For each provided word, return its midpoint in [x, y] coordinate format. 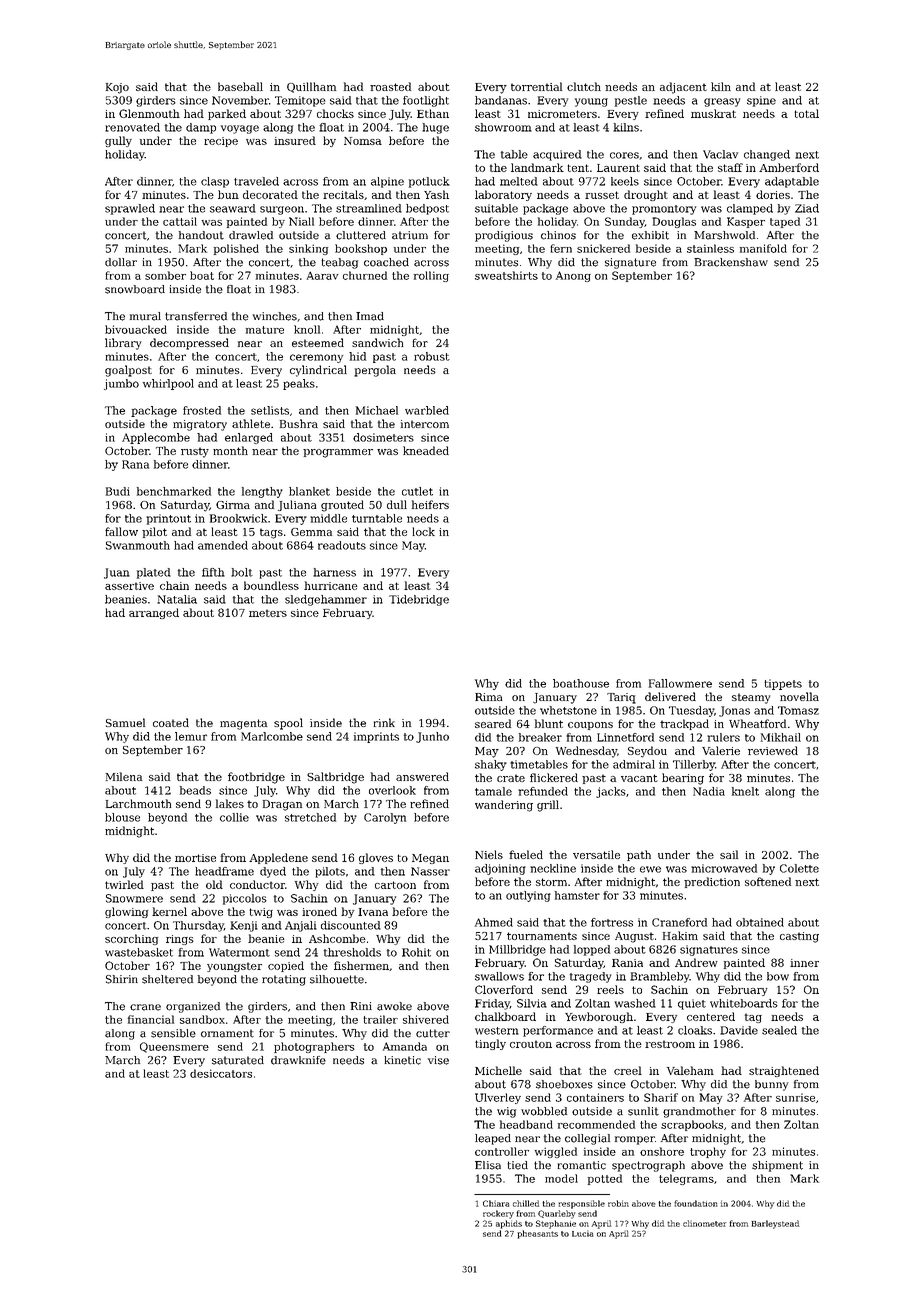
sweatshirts [506, 275]
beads [195, 790]
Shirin [122, 979]
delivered [670, 696]
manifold [763, 248]
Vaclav [720, 154]
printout [168, 519]
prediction [712, 882]
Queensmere [174, 1047]
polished [236, 249]
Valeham [690, 1070]
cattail [180, 221]
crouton [531, 1044]
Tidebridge [419, 600]
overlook [392, 790]
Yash [436, 194]
